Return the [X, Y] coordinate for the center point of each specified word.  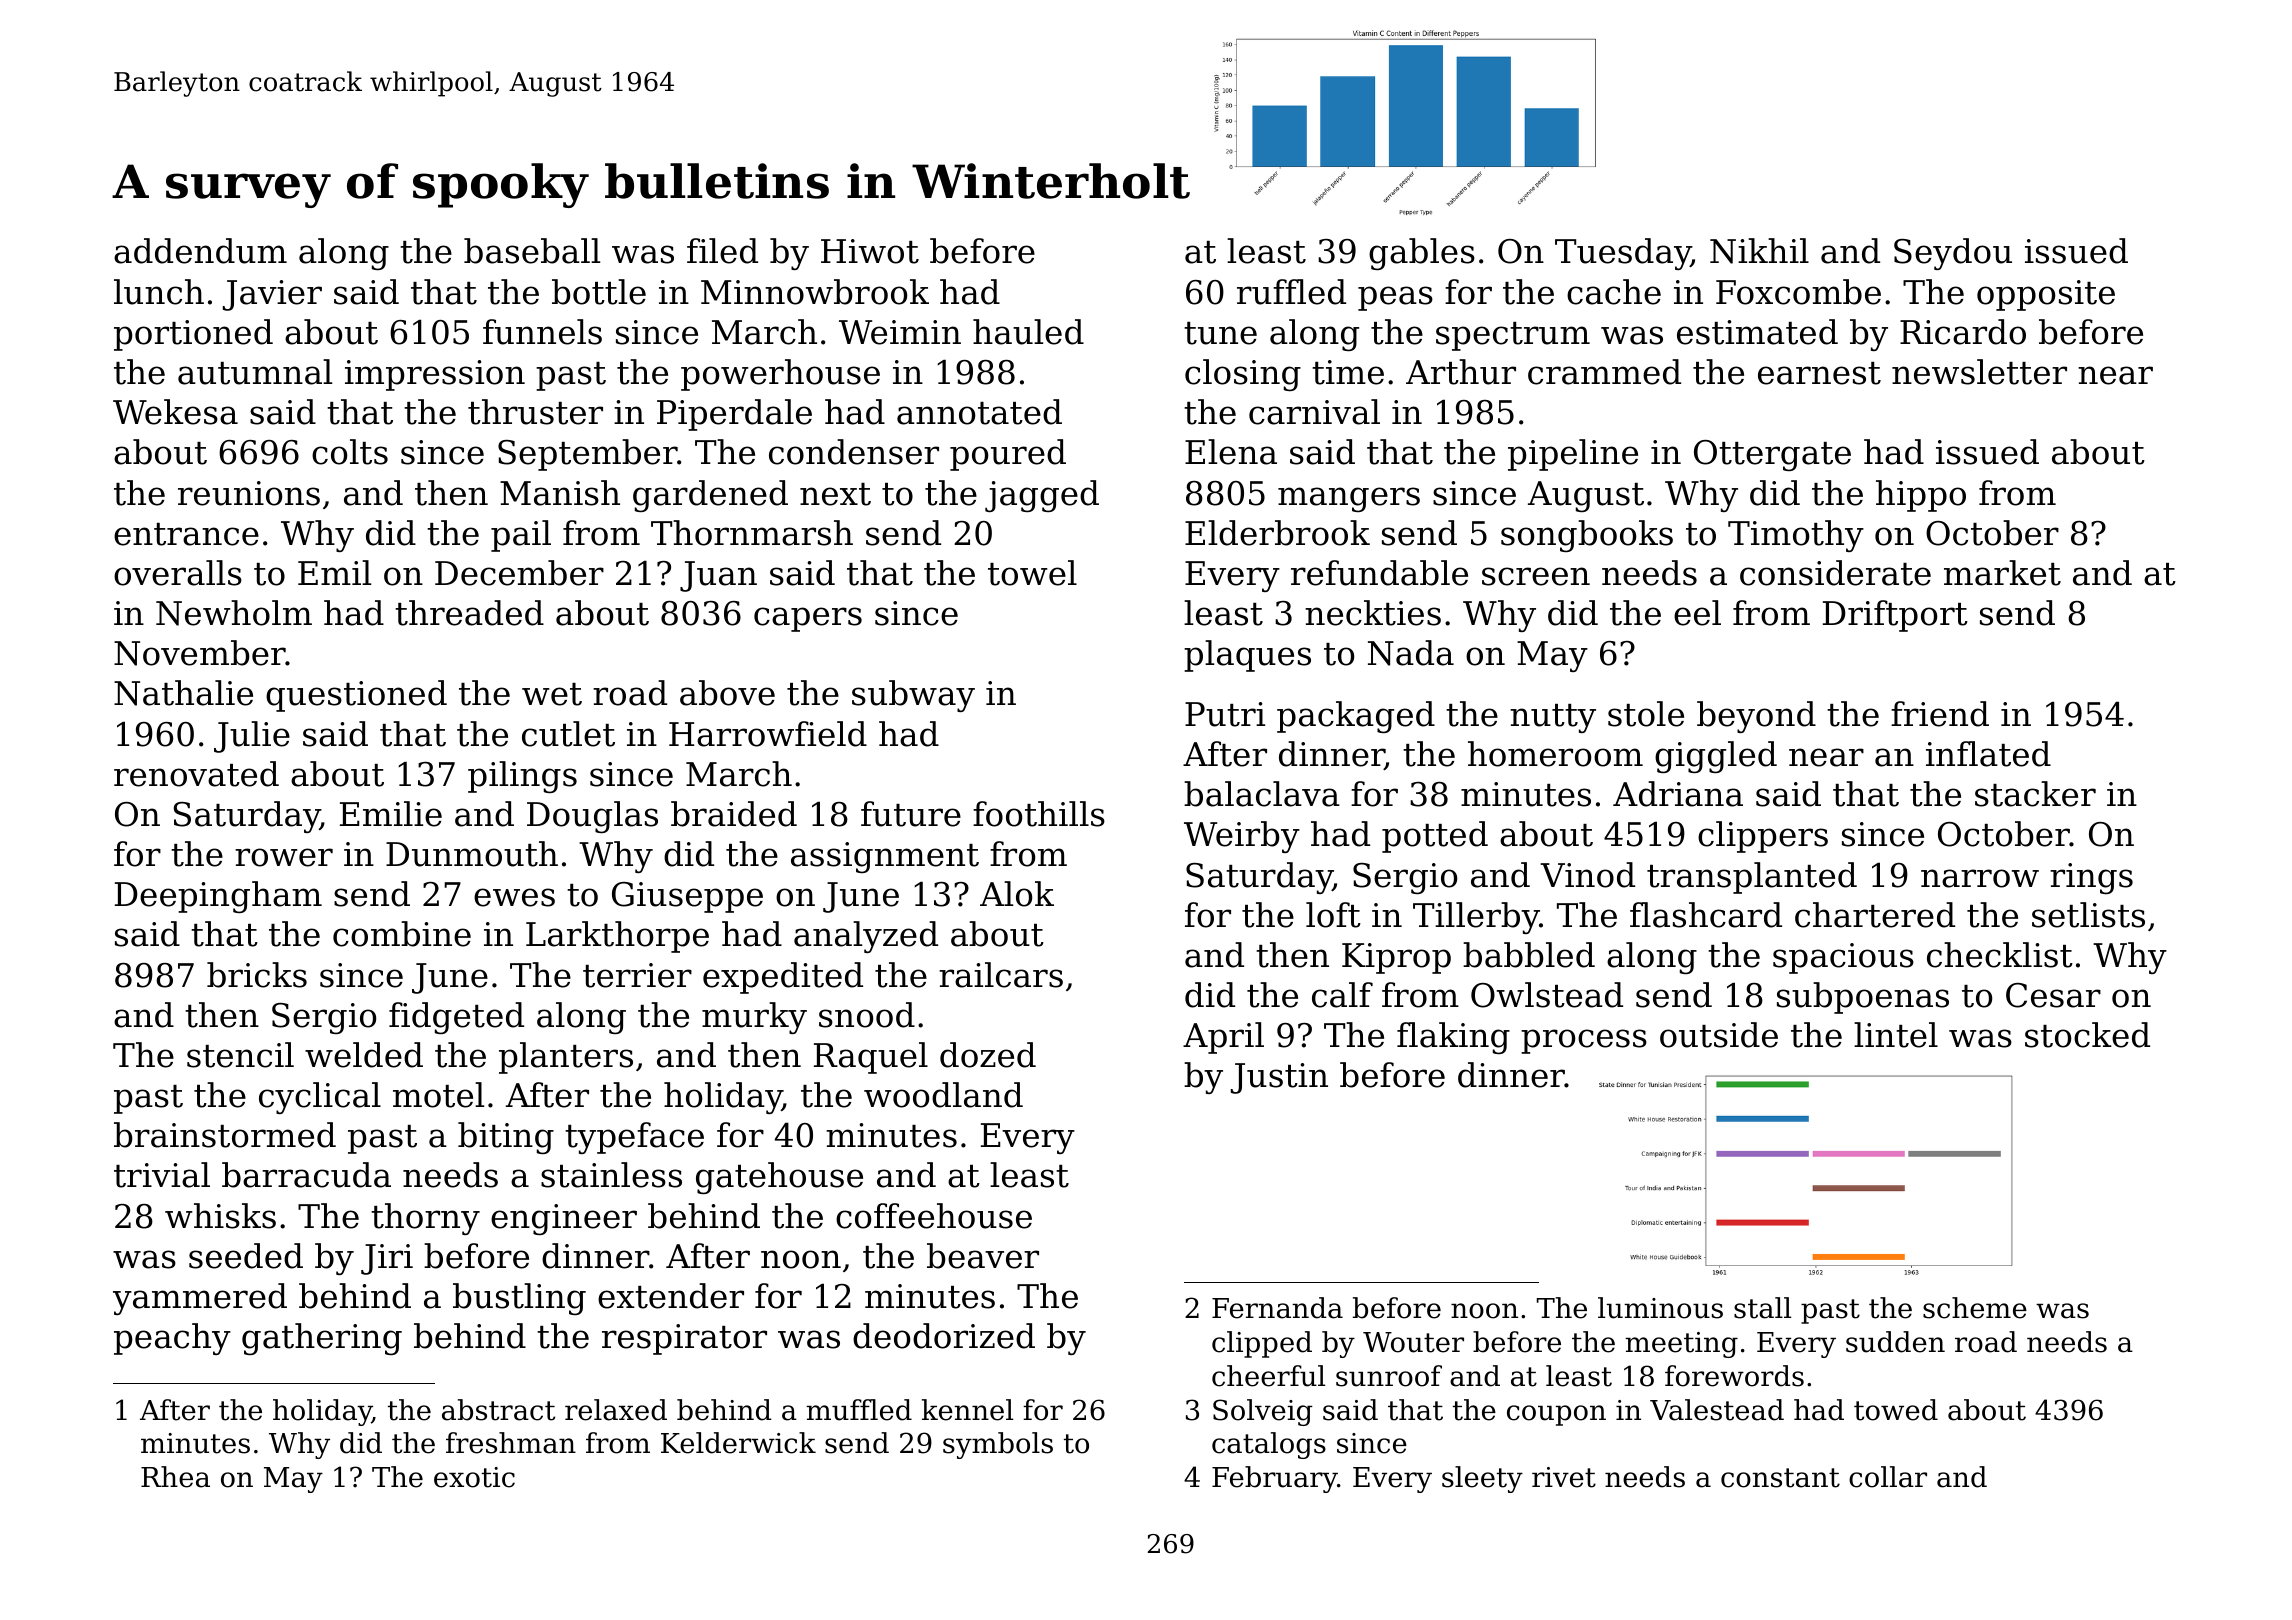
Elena [1231, 452]
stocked [2087, 1035]
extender [671, 1296]
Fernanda [1277, 1308]
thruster [535, 412]
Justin [1279, 1078]
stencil [240, 1055]
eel [1697, 613]
